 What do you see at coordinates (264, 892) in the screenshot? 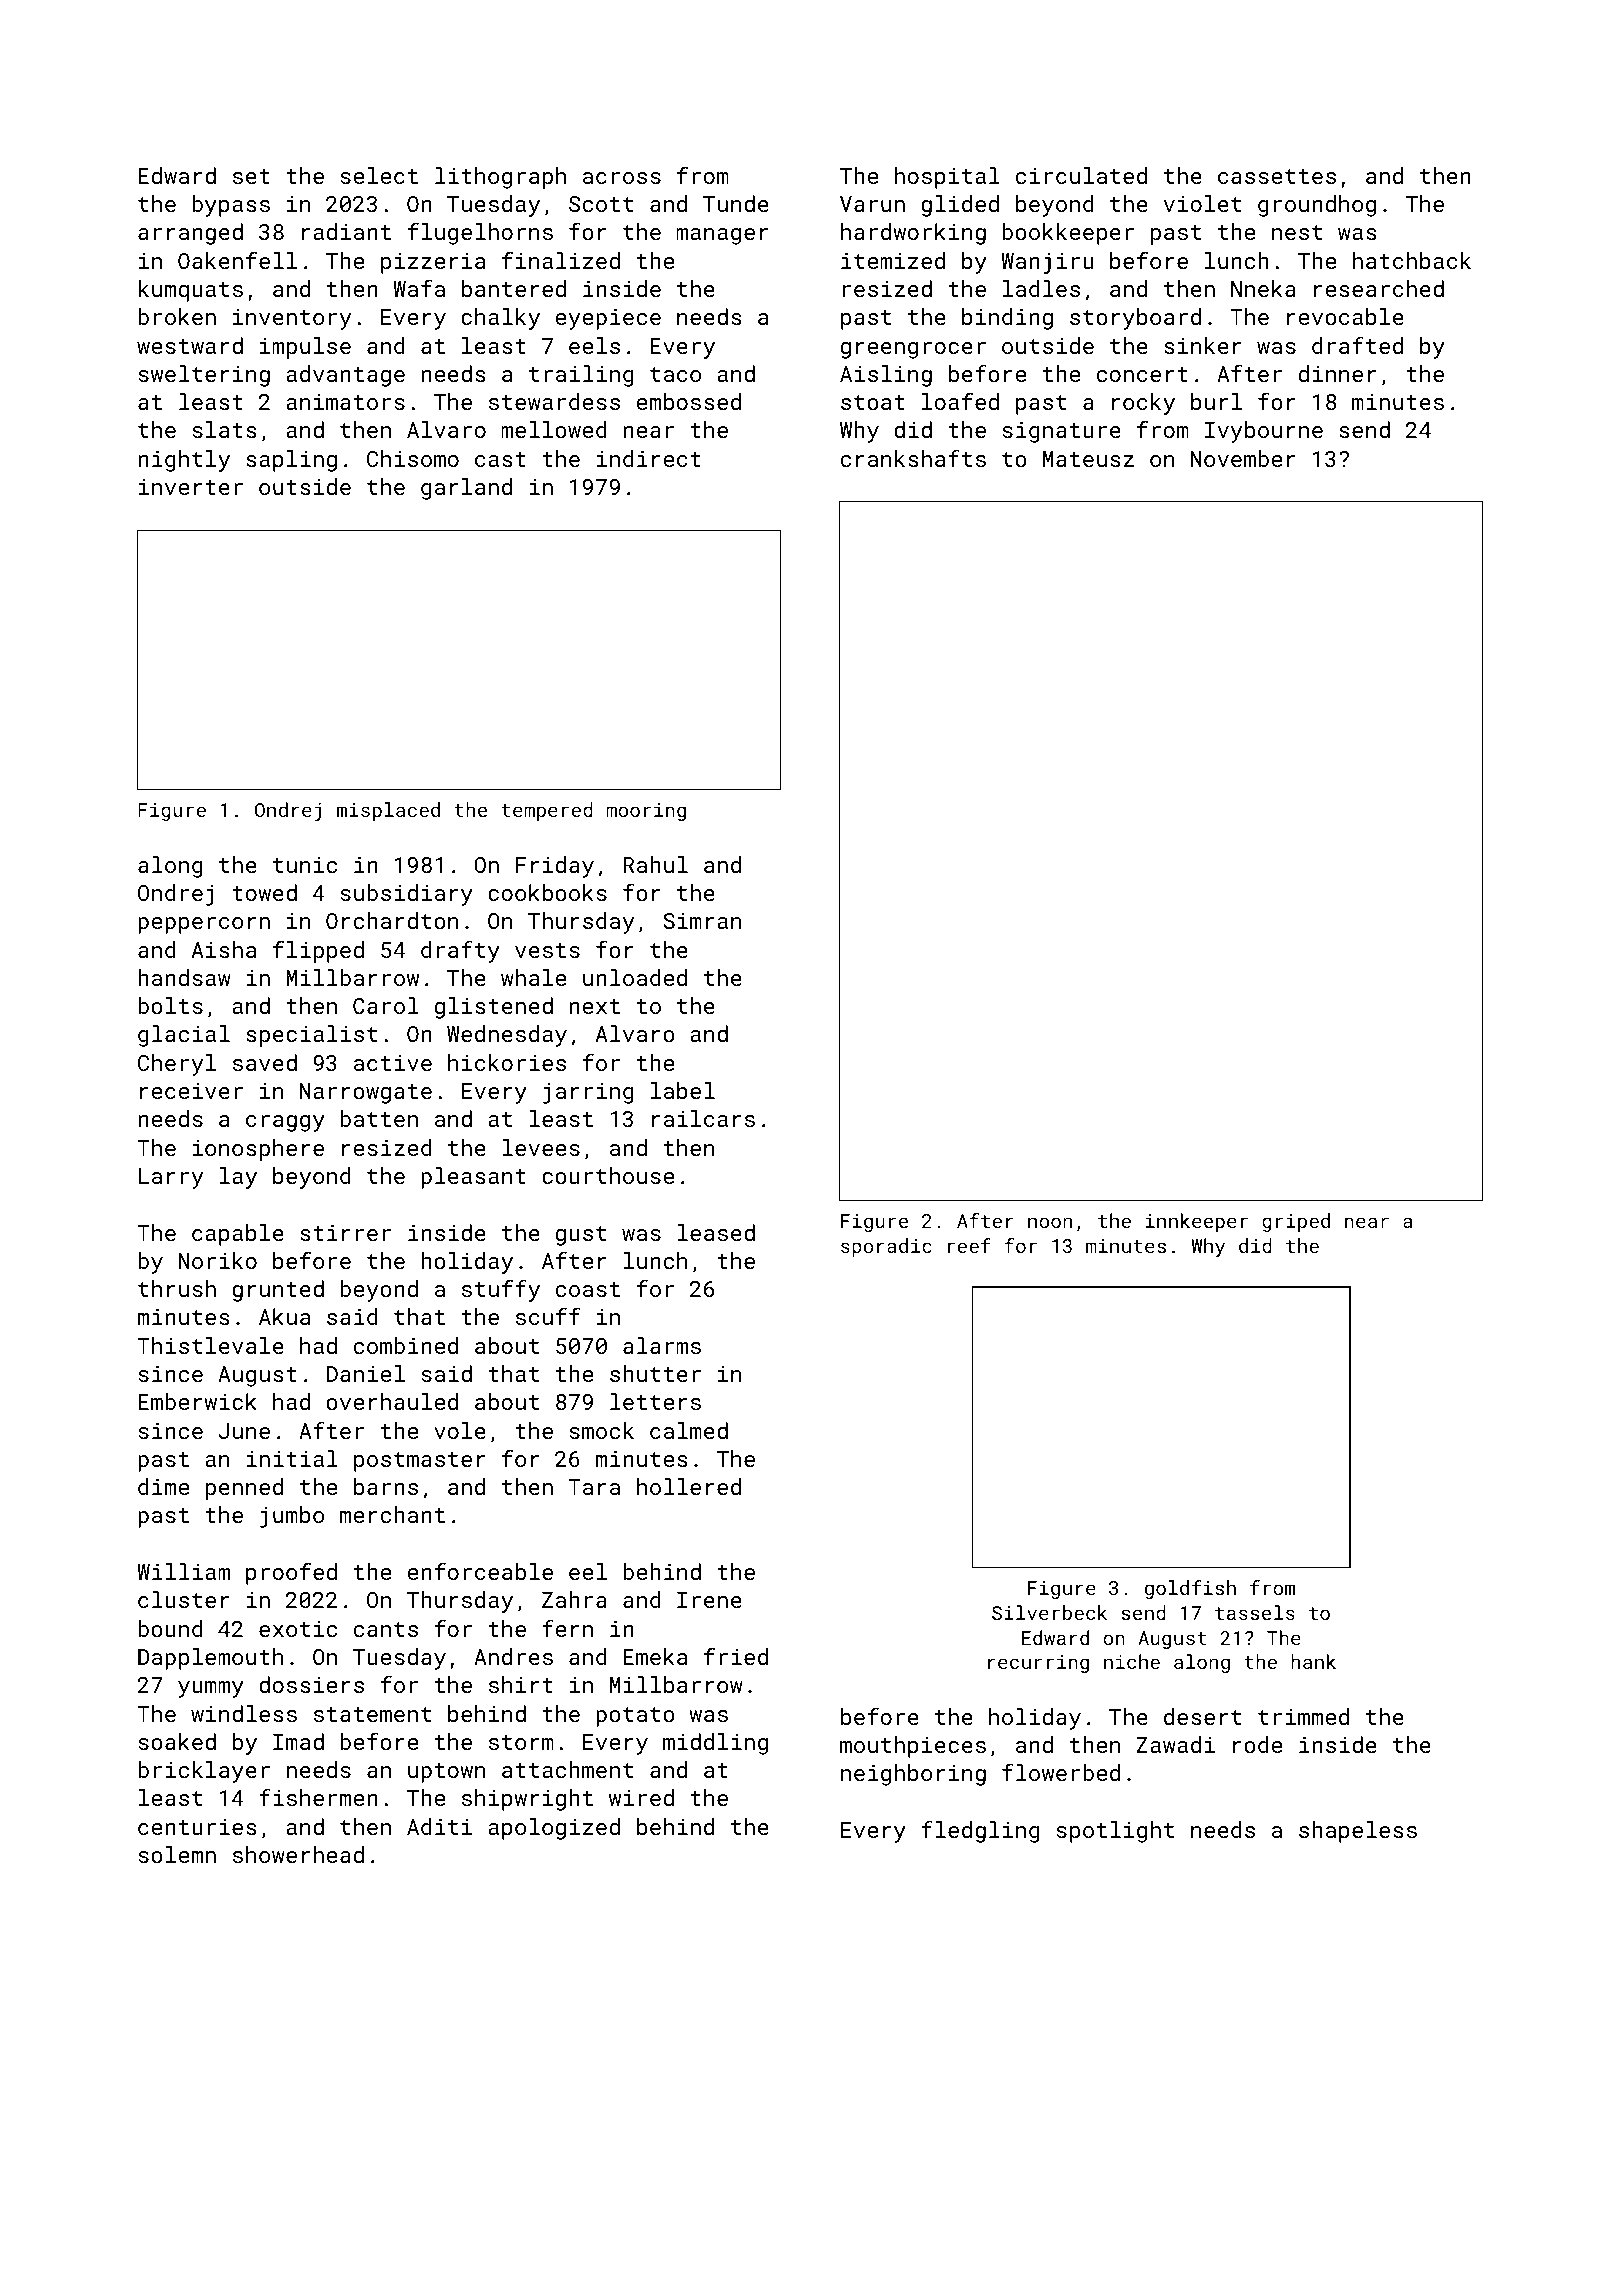
I see `towed` at bounding box center [264, 892].
